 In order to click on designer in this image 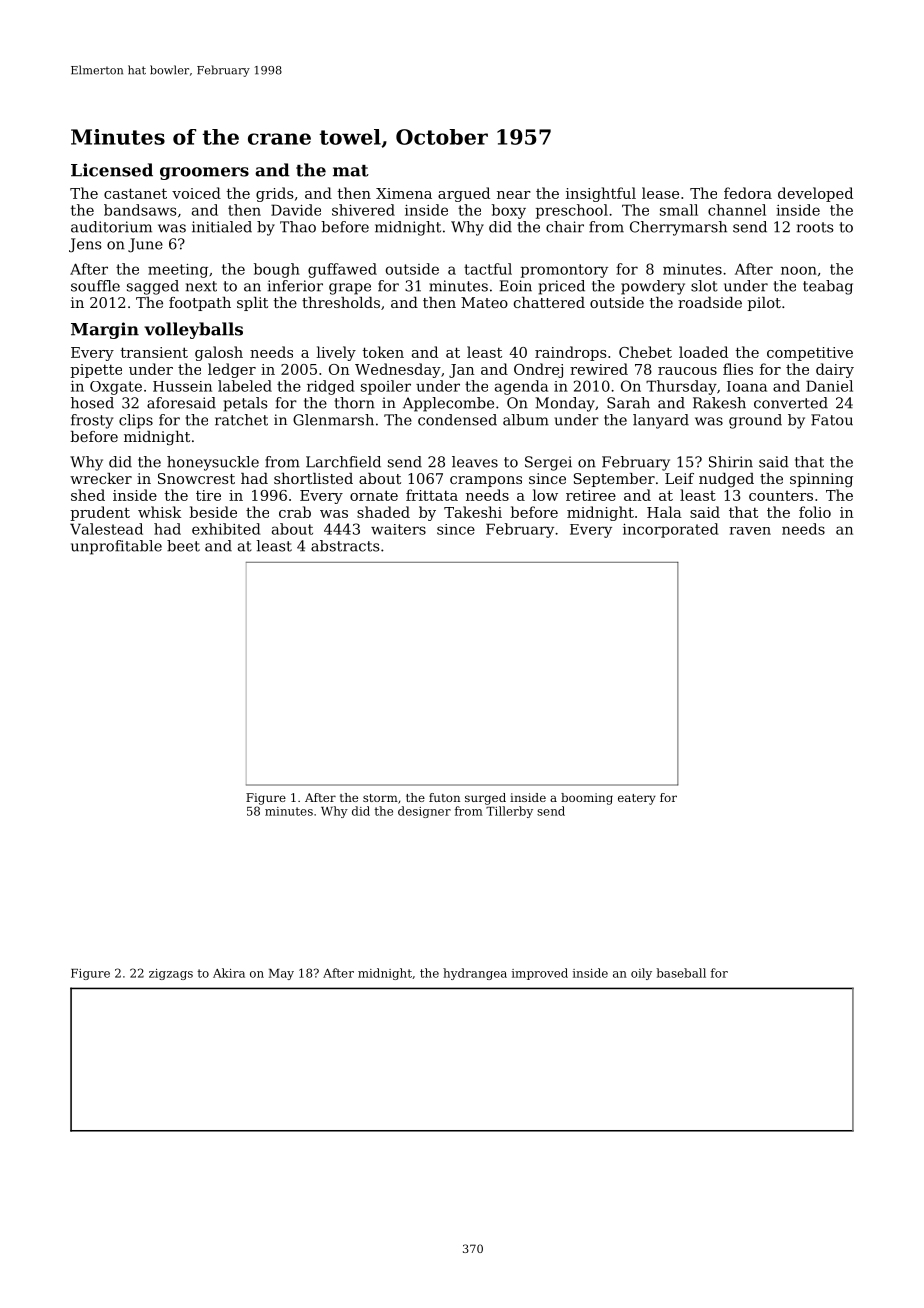, I will do `click(424, 812)`.
